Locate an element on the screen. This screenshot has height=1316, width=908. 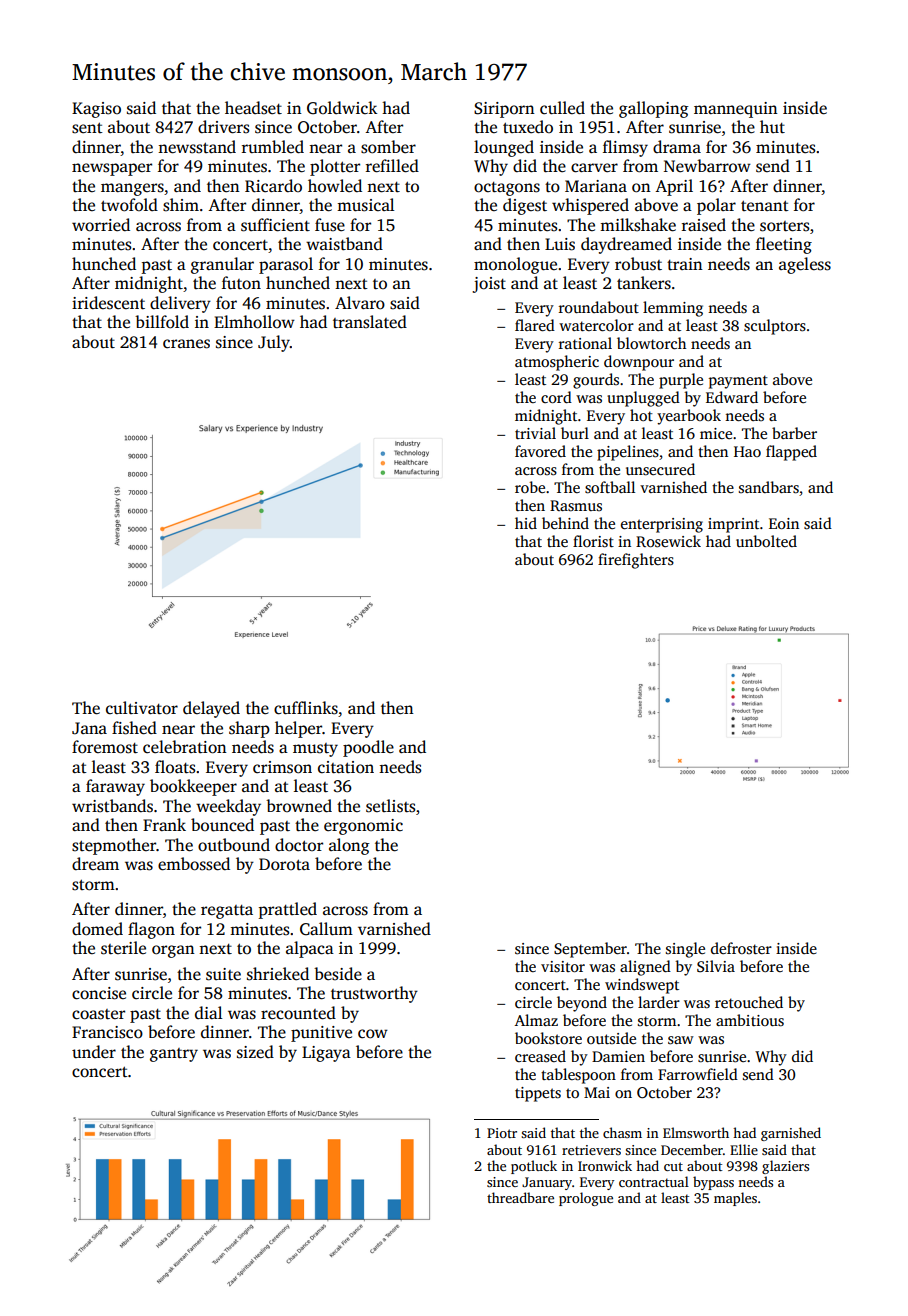
Callum is located at coordinates (326, 929).
